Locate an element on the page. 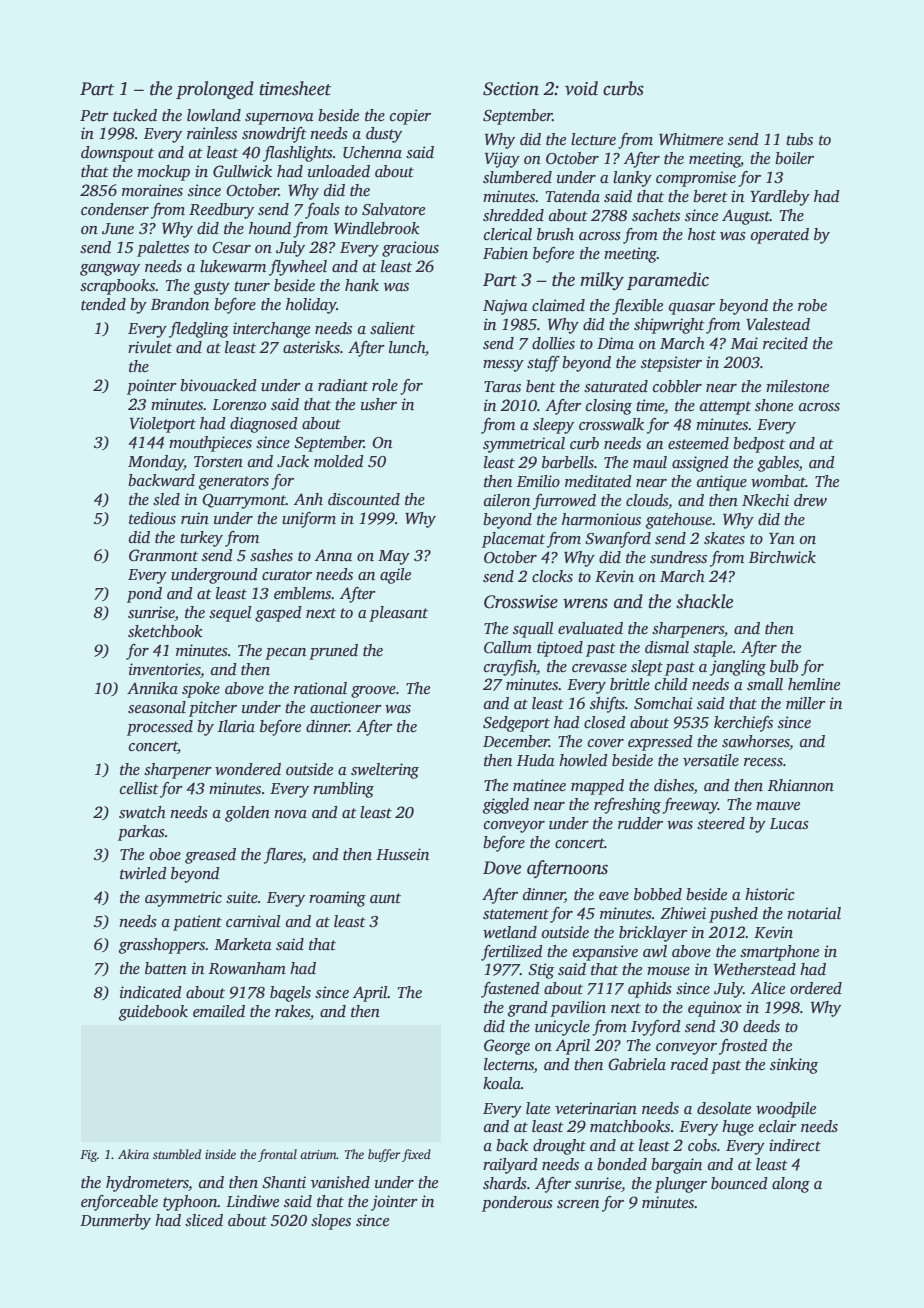  sinking is located at coordinates (794, 1066).
